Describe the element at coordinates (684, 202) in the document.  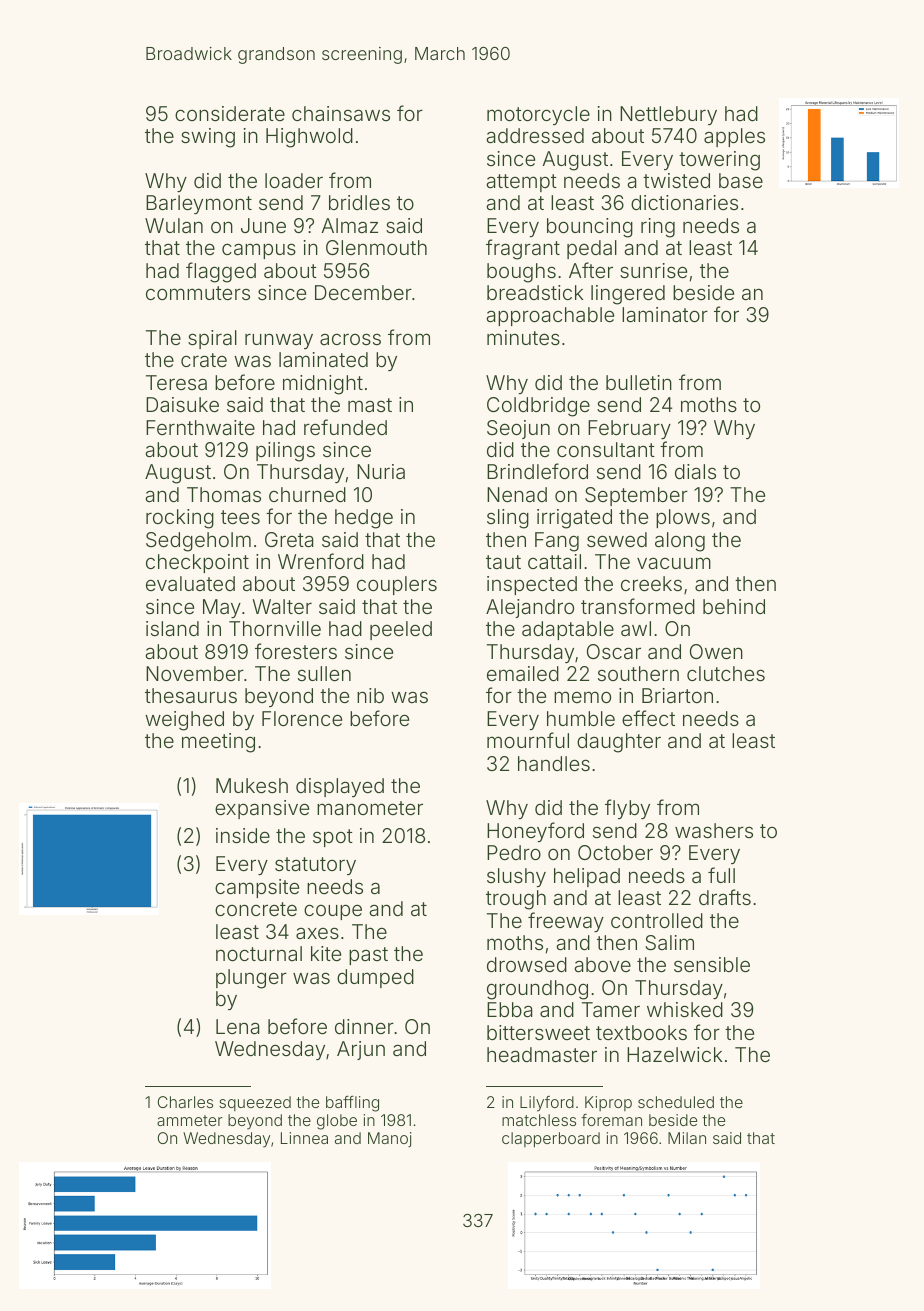
I see `dictionaries` at that location.
